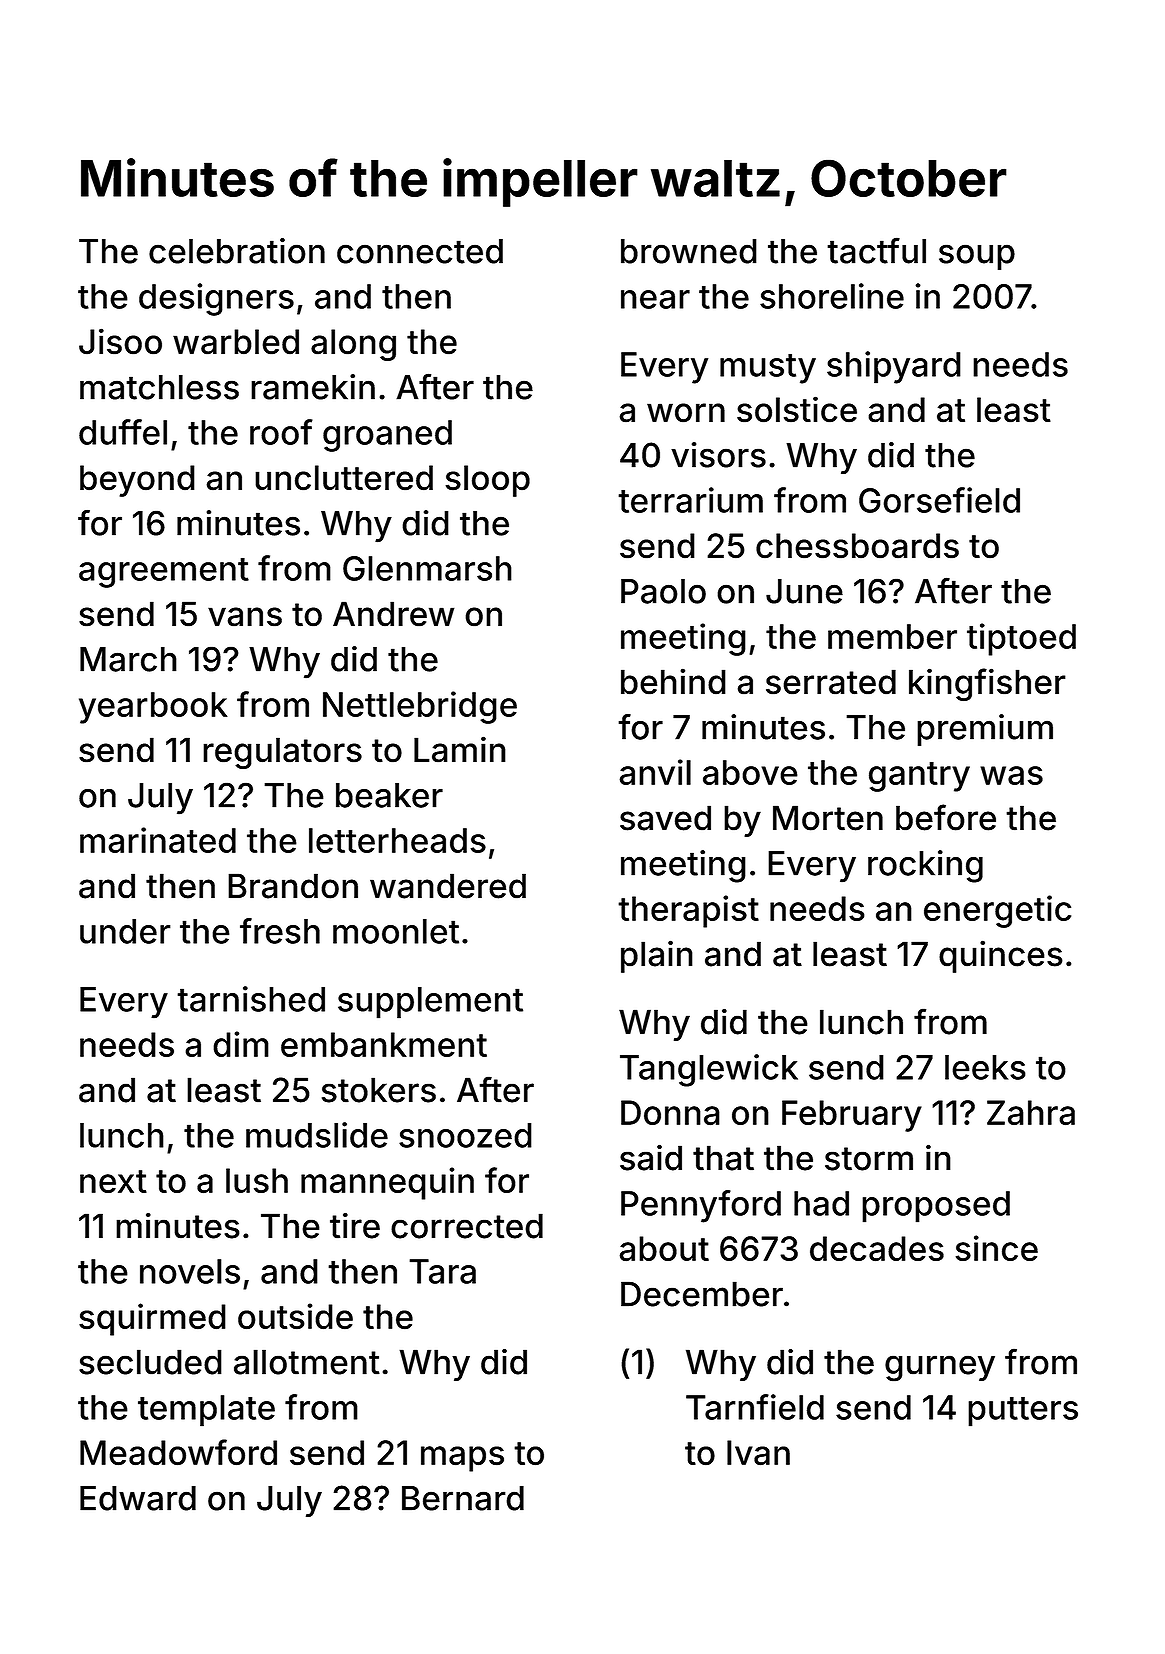 The height and width of the screenshot is (1654, 1165). Describe the element at coordinates (977, 257) in the screenshot. I see `soup` at that location.
